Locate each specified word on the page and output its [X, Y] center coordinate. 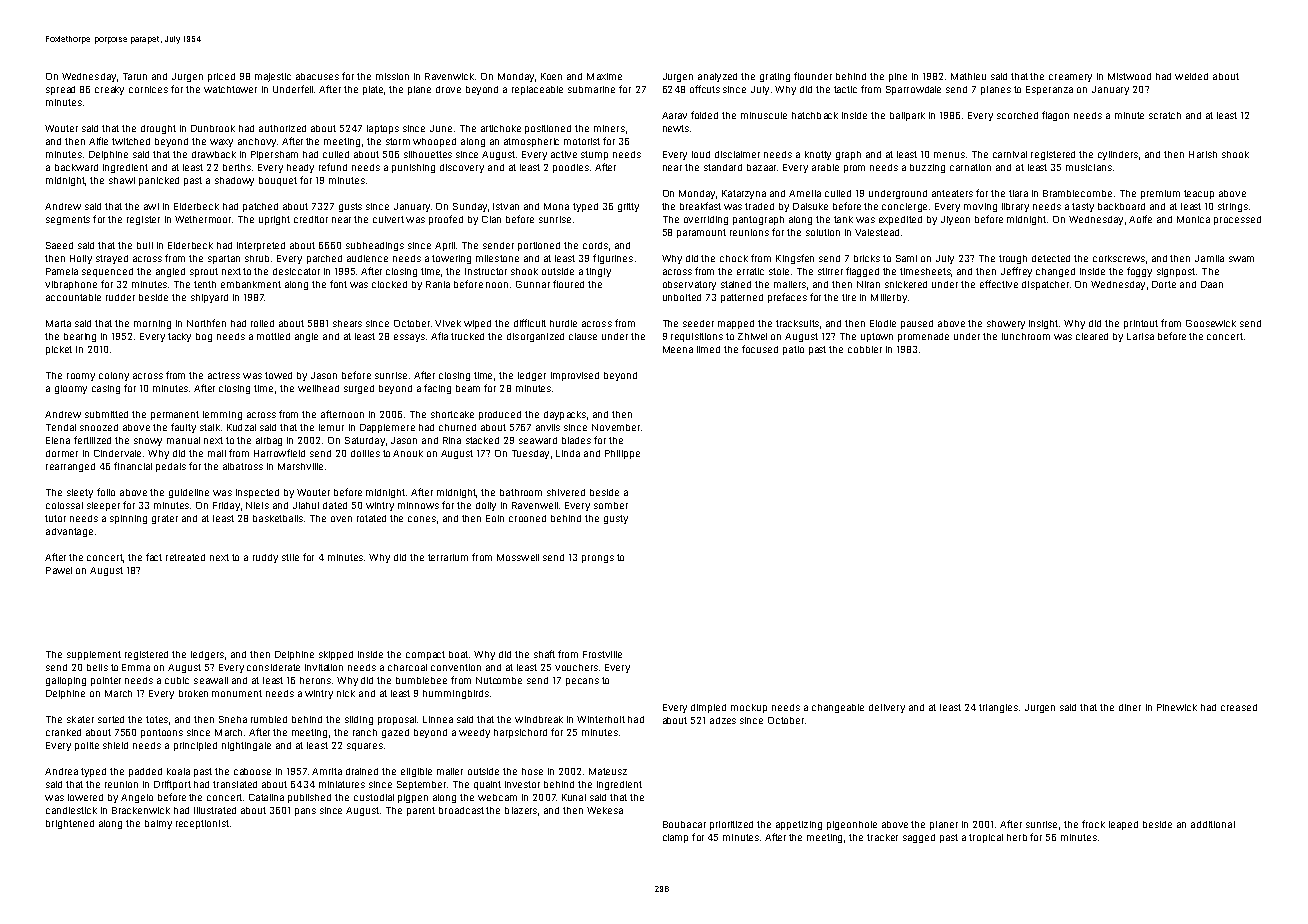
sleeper [103, 506]
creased [1239, 707]
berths [237, 167]
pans [305, 812]
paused [917, 324]
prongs [598, 559]
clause [583, 336]
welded [1191, 76]
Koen [551, 76]
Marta [58, 323]
